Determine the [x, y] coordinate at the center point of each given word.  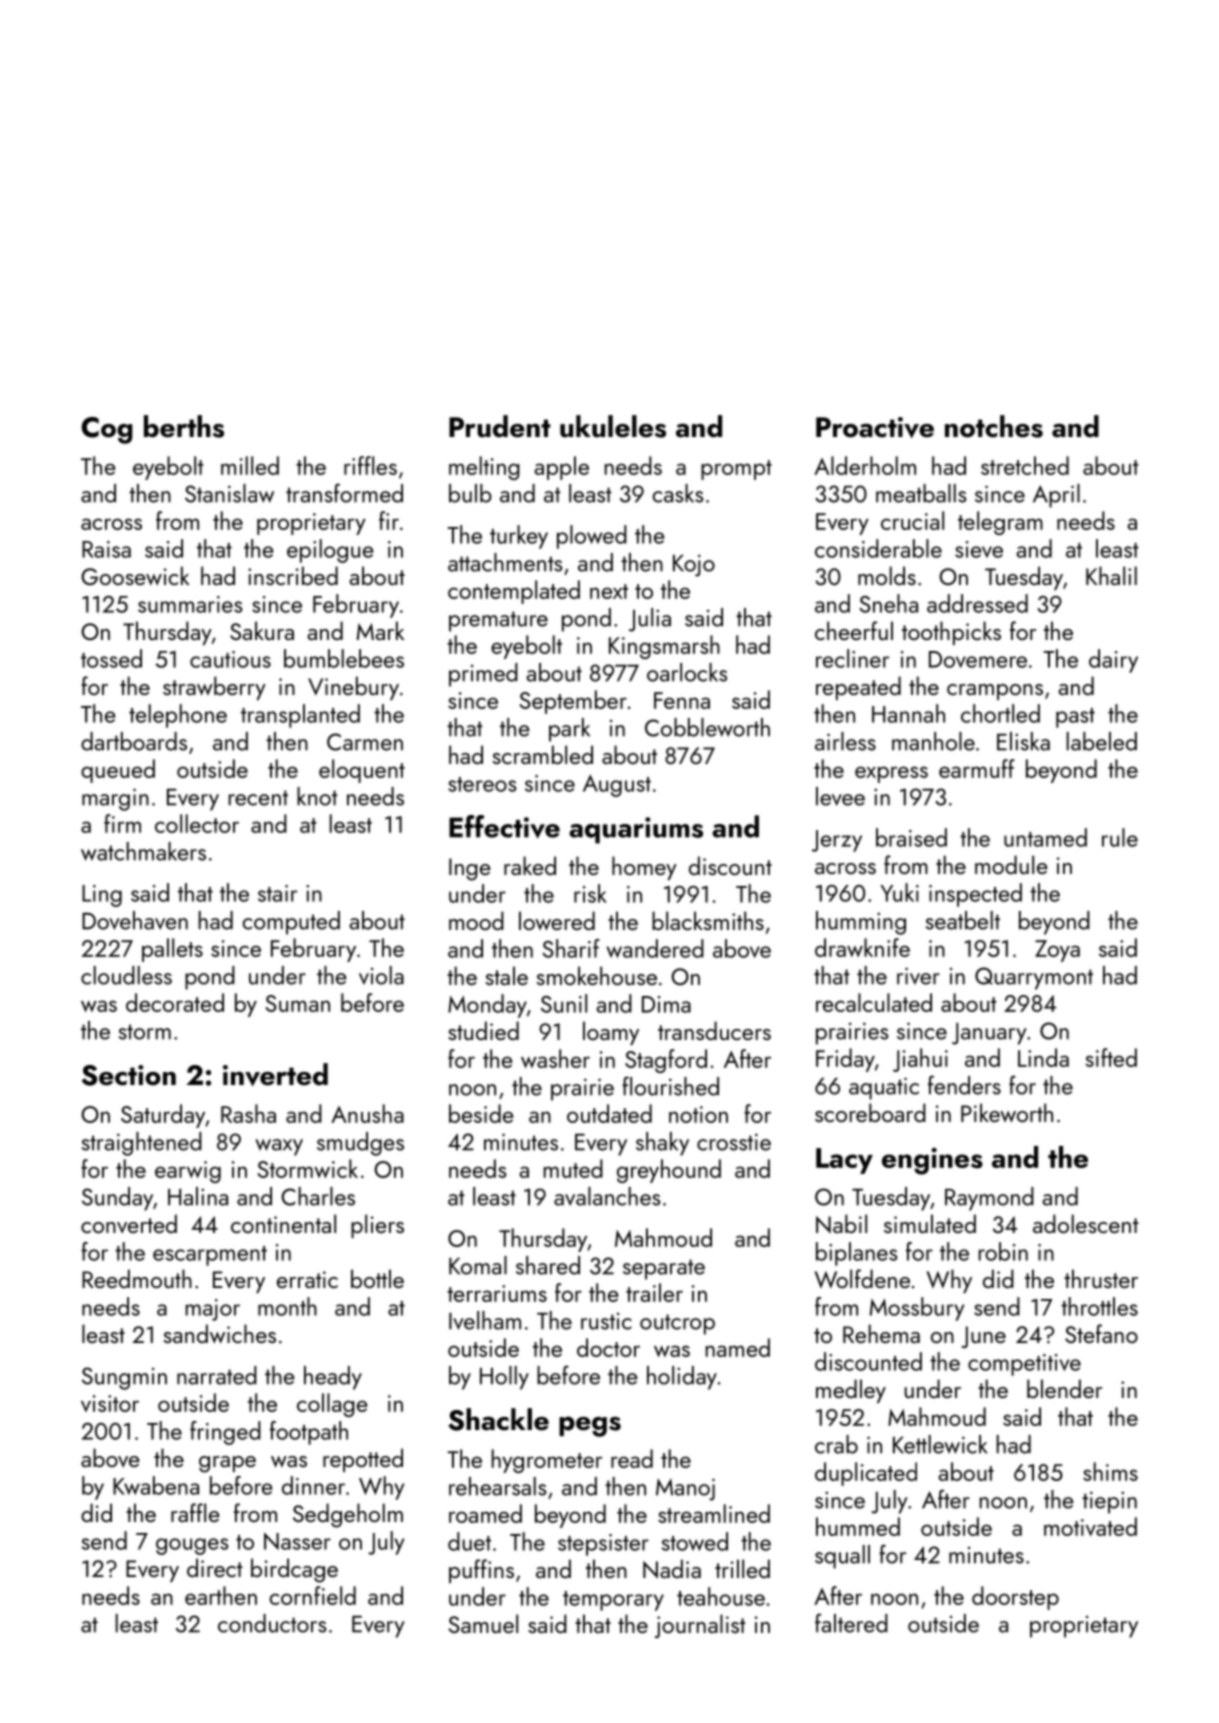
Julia [650, 620]
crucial [912, 520]
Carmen [365, 742]
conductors [272, 1623]
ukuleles [613, 426]
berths [184, 426]
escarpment [210, 1256]
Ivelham [485, 1320]
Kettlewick [940, 1444]
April [1056, 496]
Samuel [483, 1623]
